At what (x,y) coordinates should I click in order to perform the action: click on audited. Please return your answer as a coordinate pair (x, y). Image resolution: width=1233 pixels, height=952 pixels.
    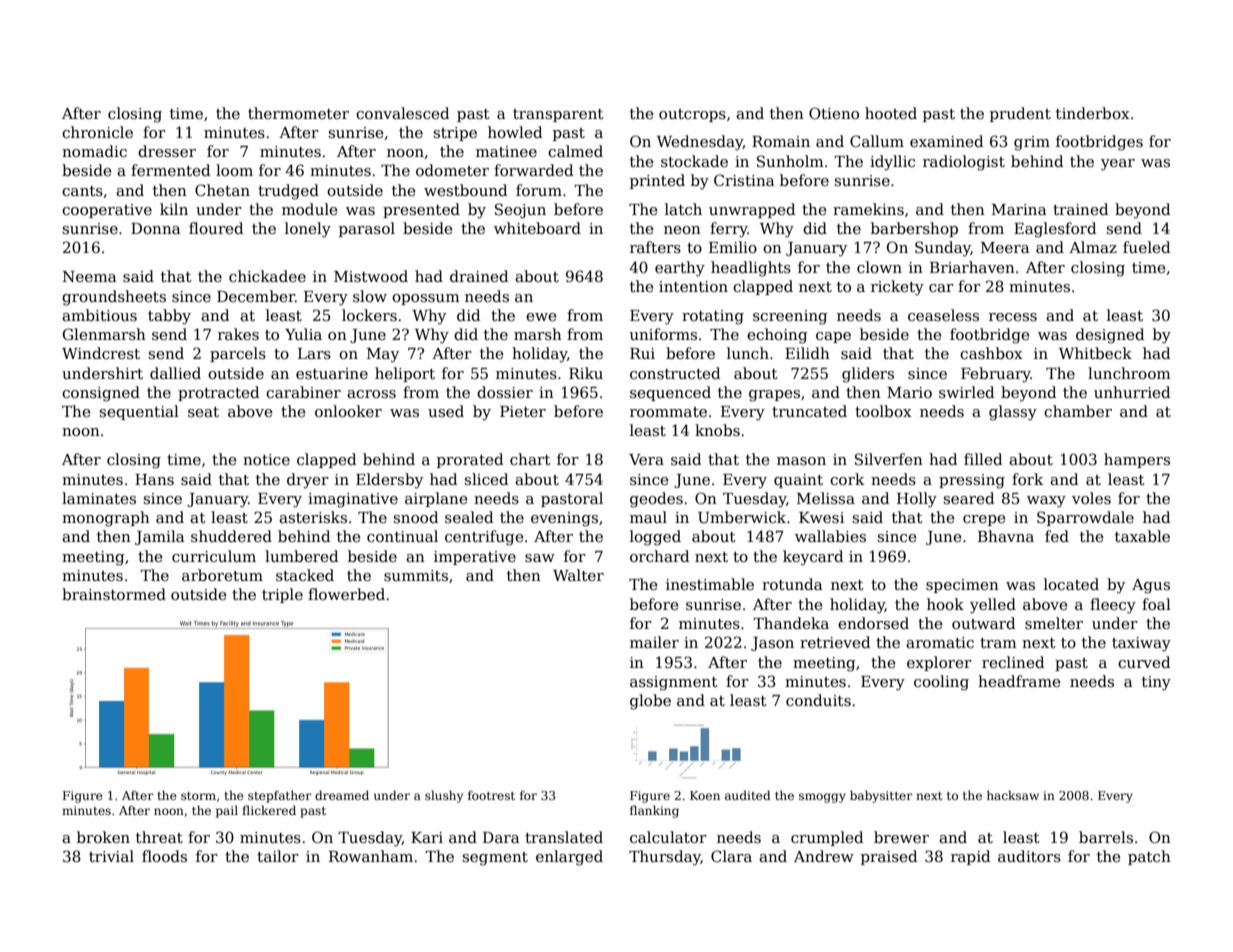
    Looking at the image, I should click on (748, 795).
